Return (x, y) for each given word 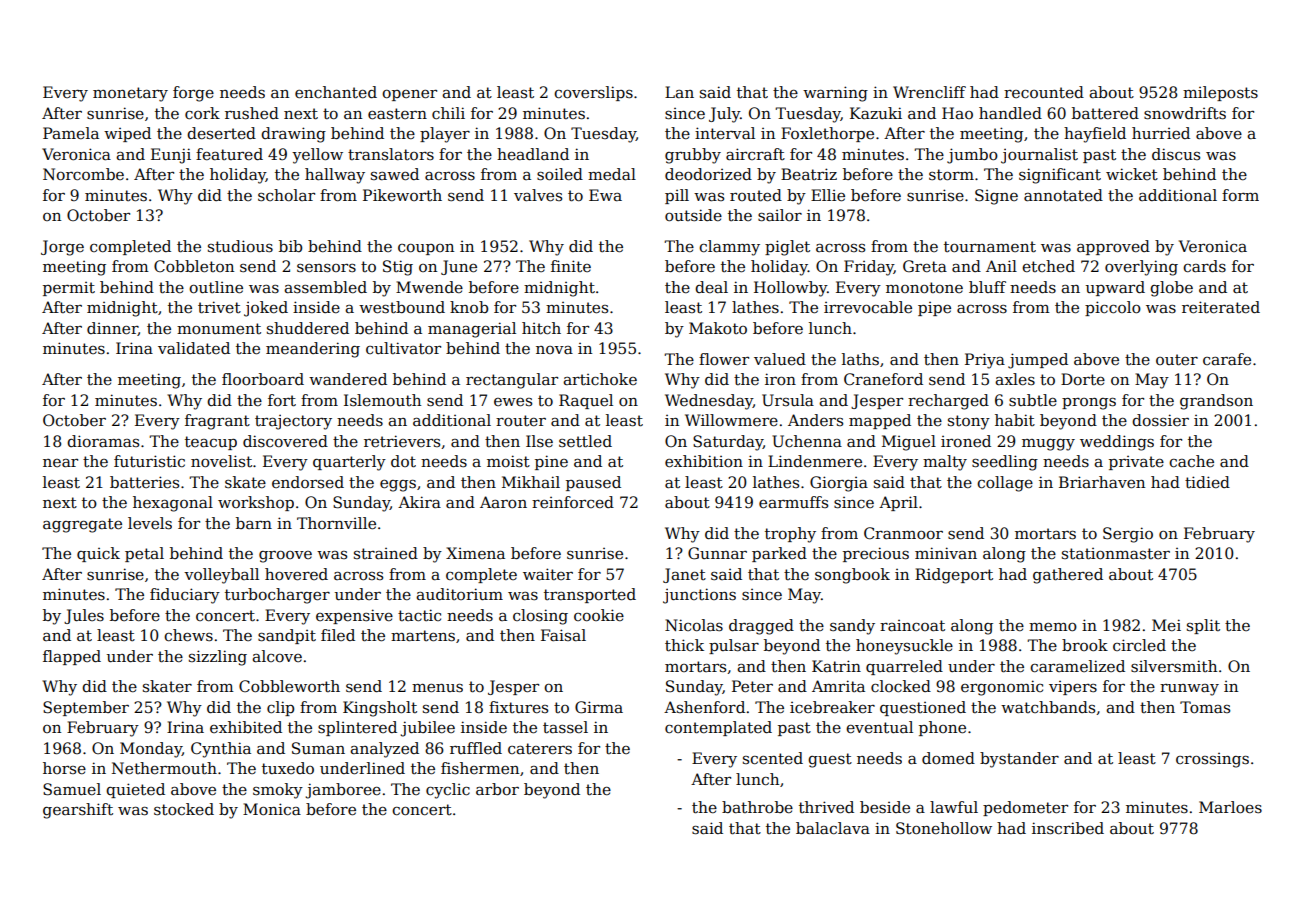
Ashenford (704, 707)
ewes (513, 402)
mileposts (1220, 93)
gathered (1068, 576)
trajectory (293, 422)
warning (835, 94)
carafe (1227, 359)
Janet (684, 575)
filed (338, 635)
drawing (293, 135)
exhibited (246, 727)
